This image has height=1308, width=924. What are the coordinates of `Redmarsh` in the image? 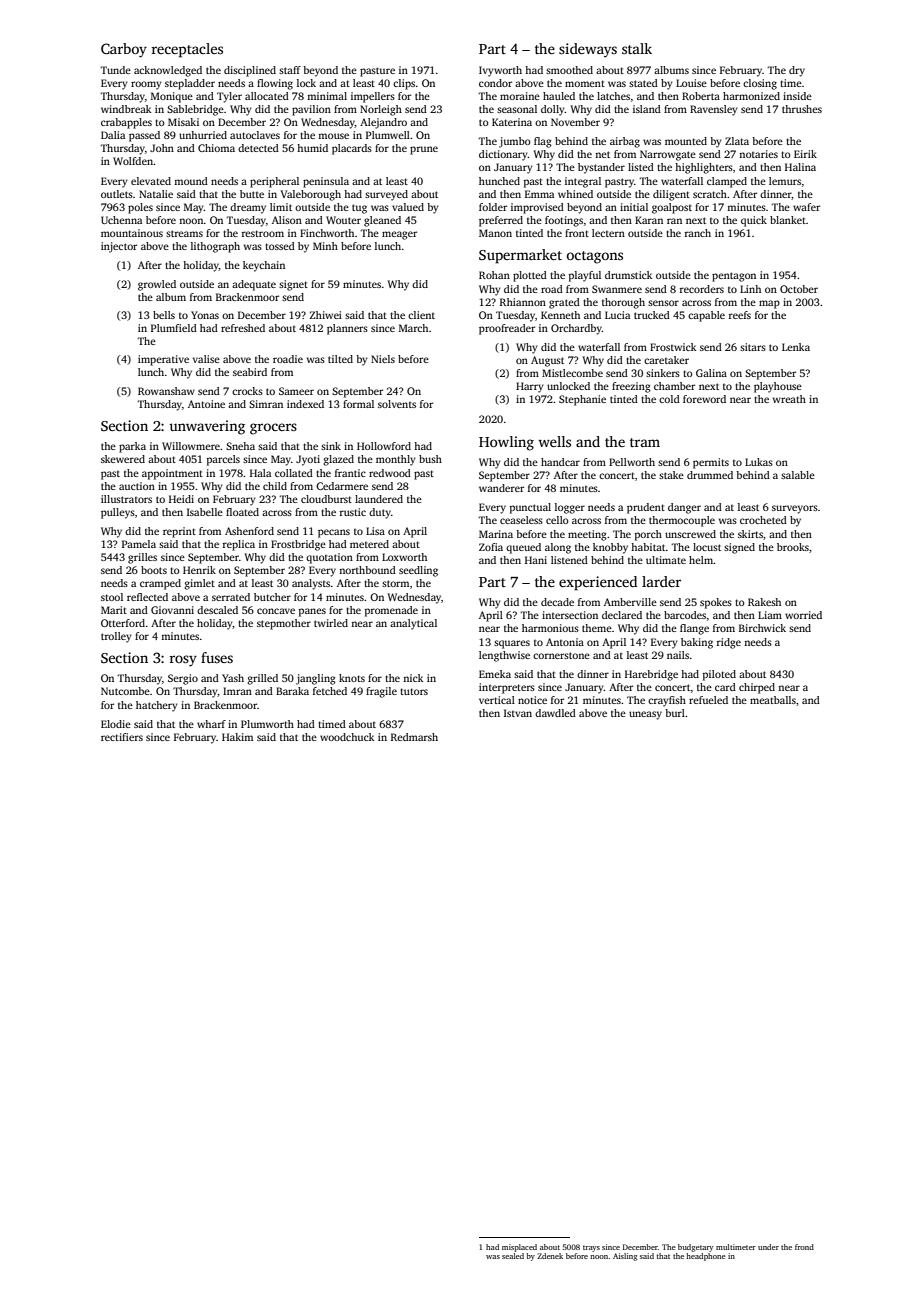 It's located at (414, 737).
